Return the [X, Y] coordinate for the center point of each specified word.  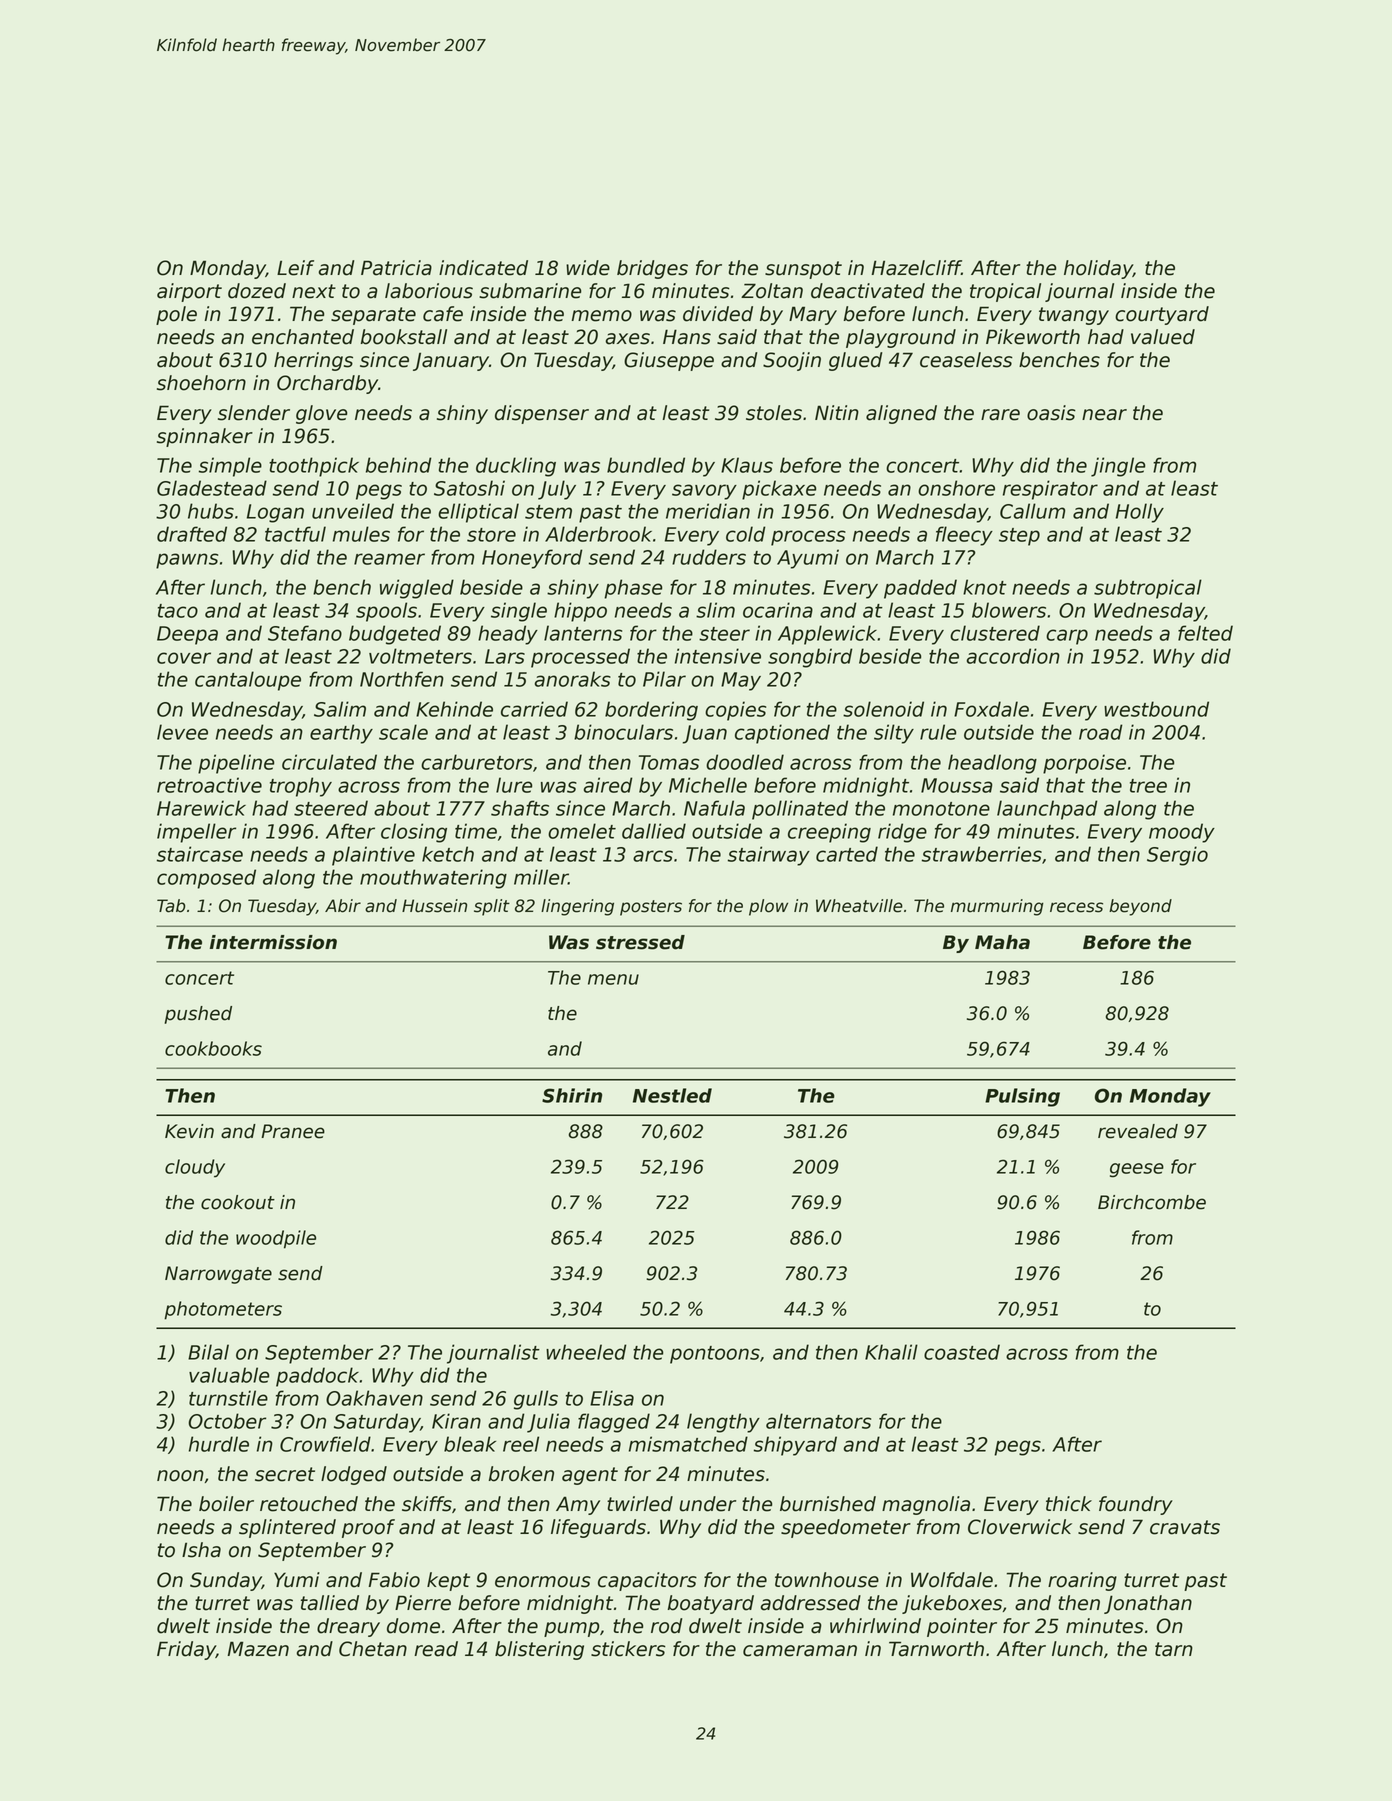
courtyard [1162, 315]
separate [373, 316]
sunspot [803, 270]
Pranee [293, 1131]
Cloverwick [1020, 1527]
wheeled [586, 1352]
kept [448, 1581]
